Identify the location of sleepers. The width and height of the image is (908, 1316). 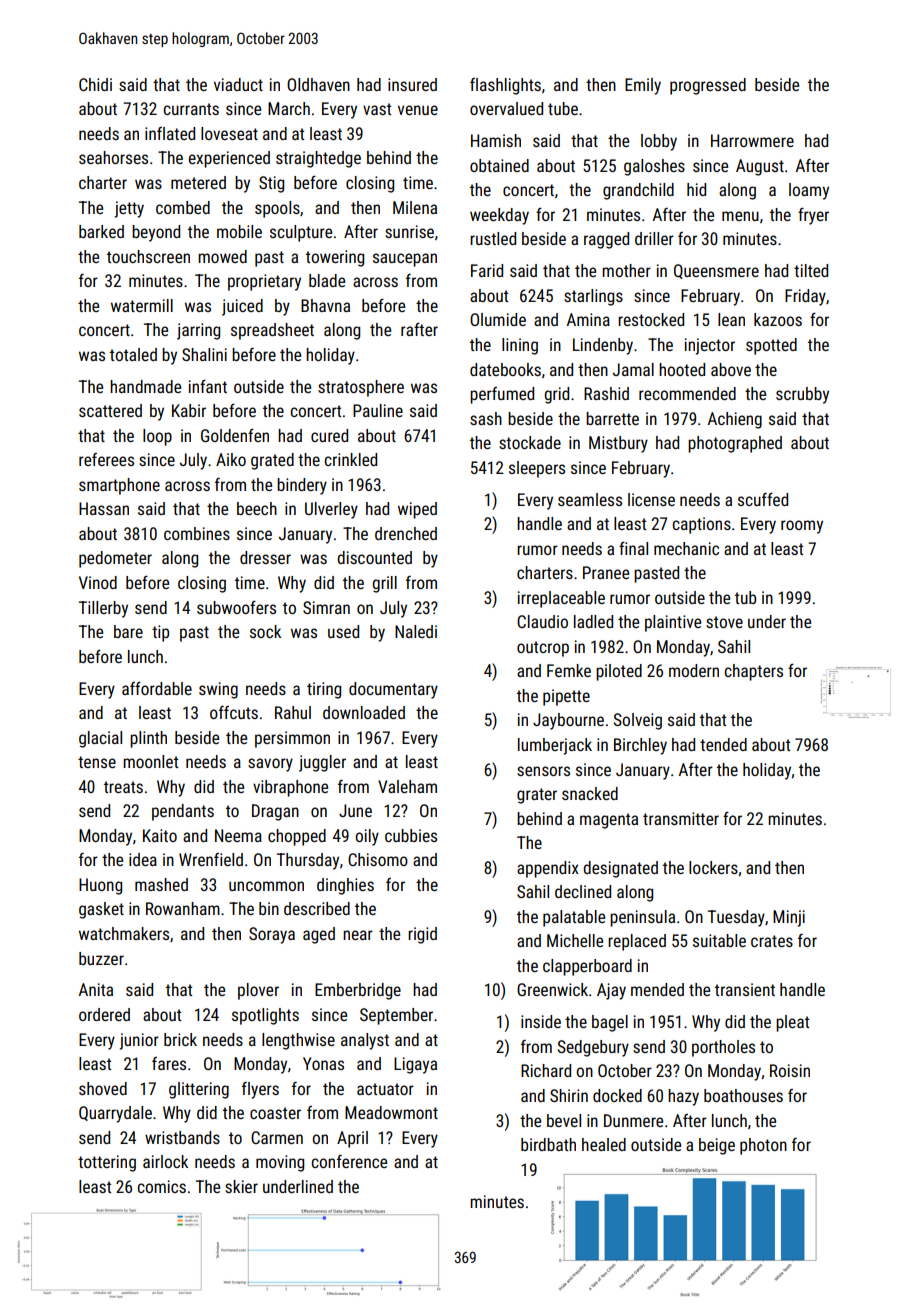
(537, 469).
